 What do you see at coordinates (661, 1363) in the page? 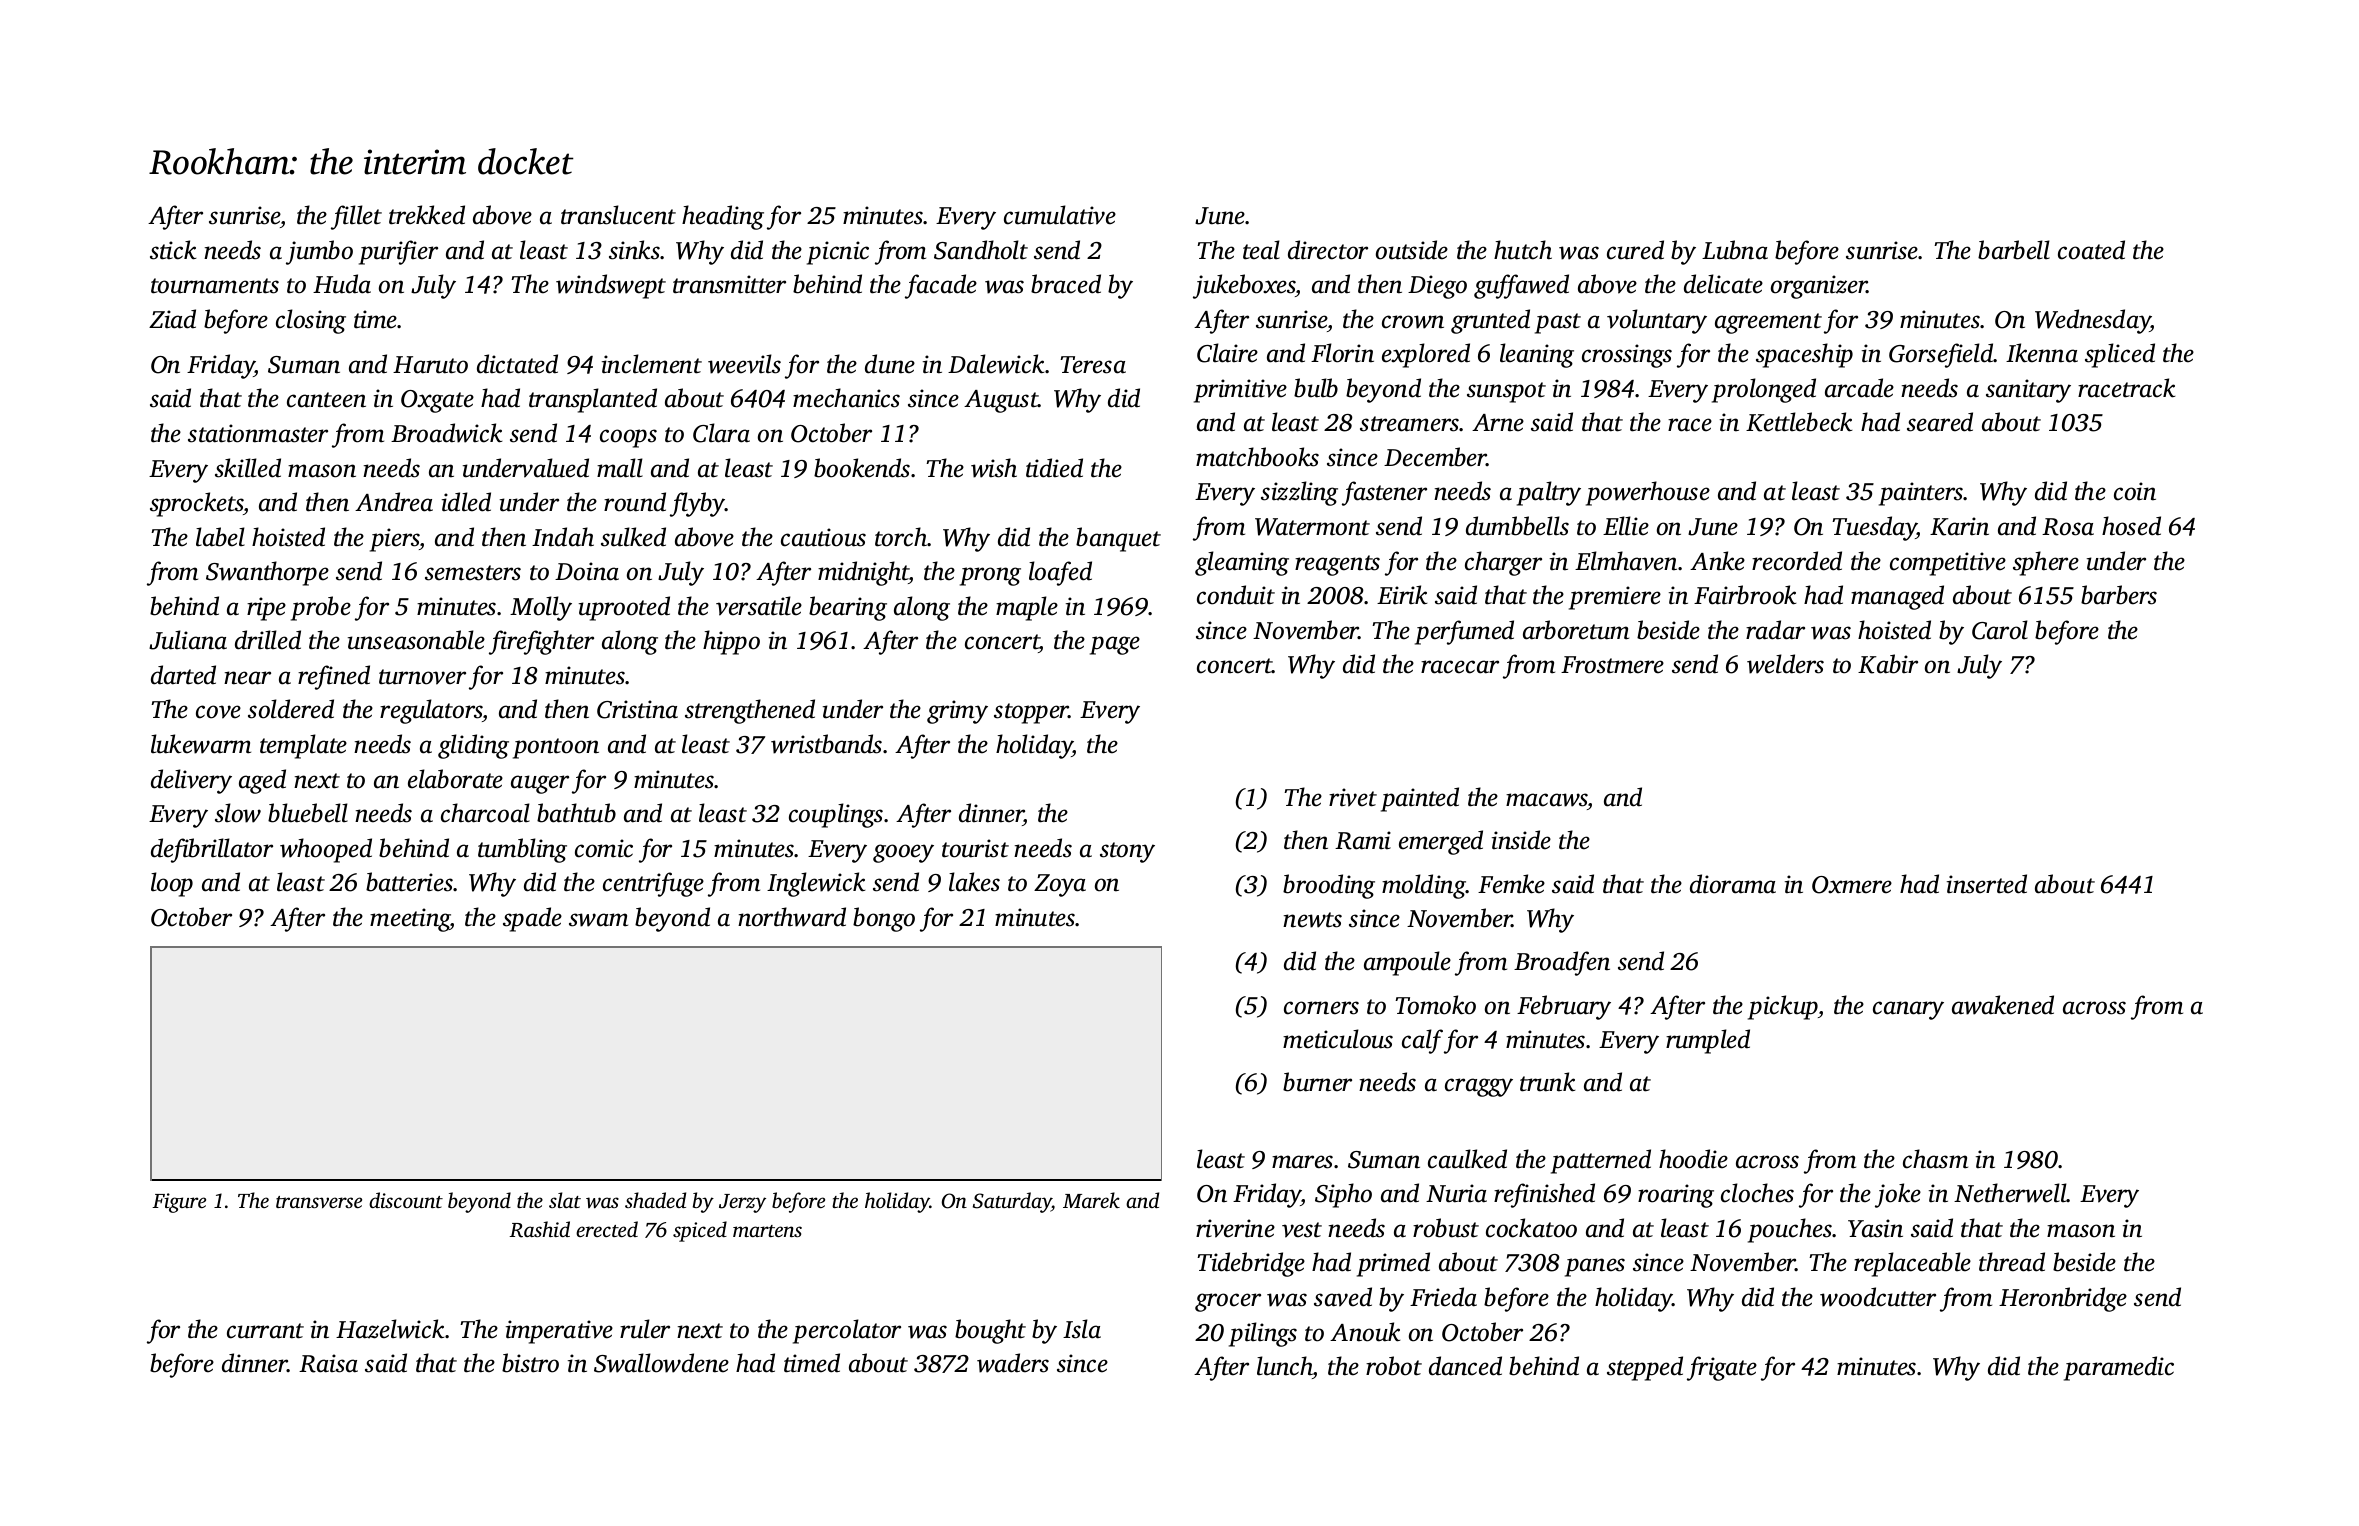
I see `Swallowdene` at bounding box center [661, 1363].
